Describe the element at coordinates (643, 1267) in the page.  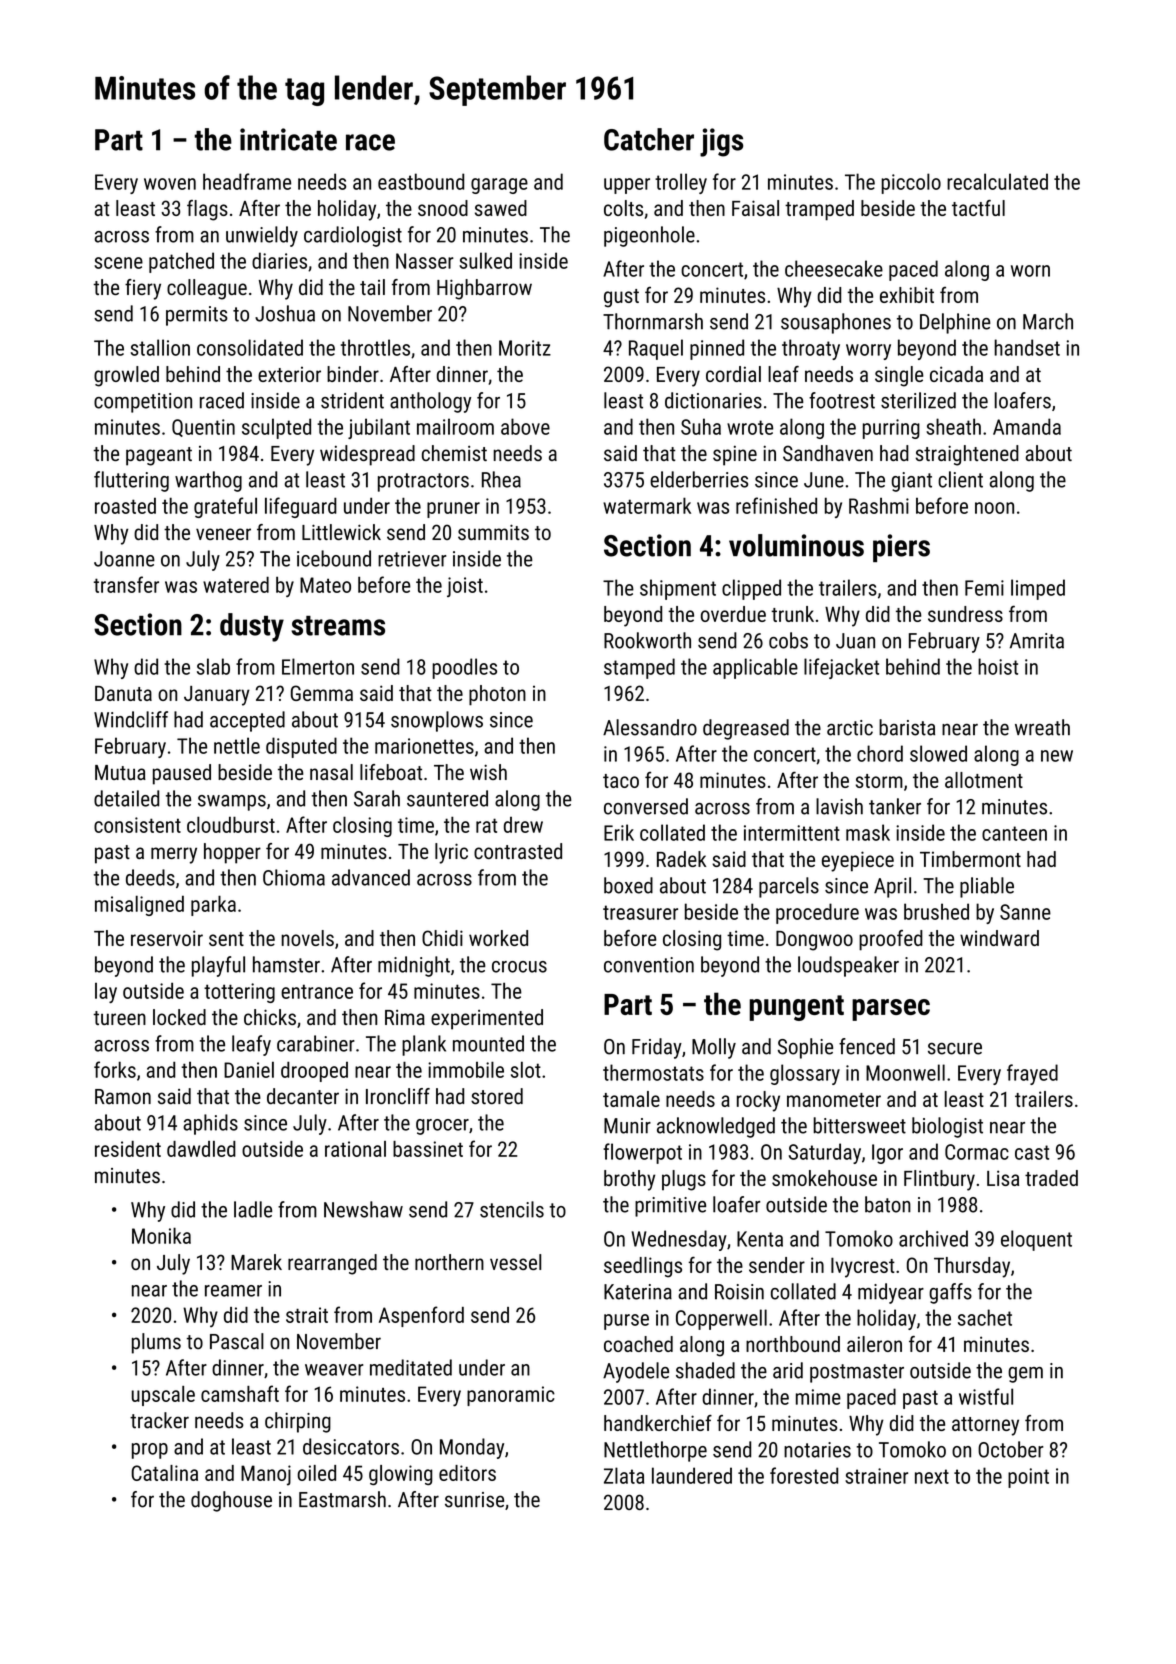
I see `seedlings` at that location.
